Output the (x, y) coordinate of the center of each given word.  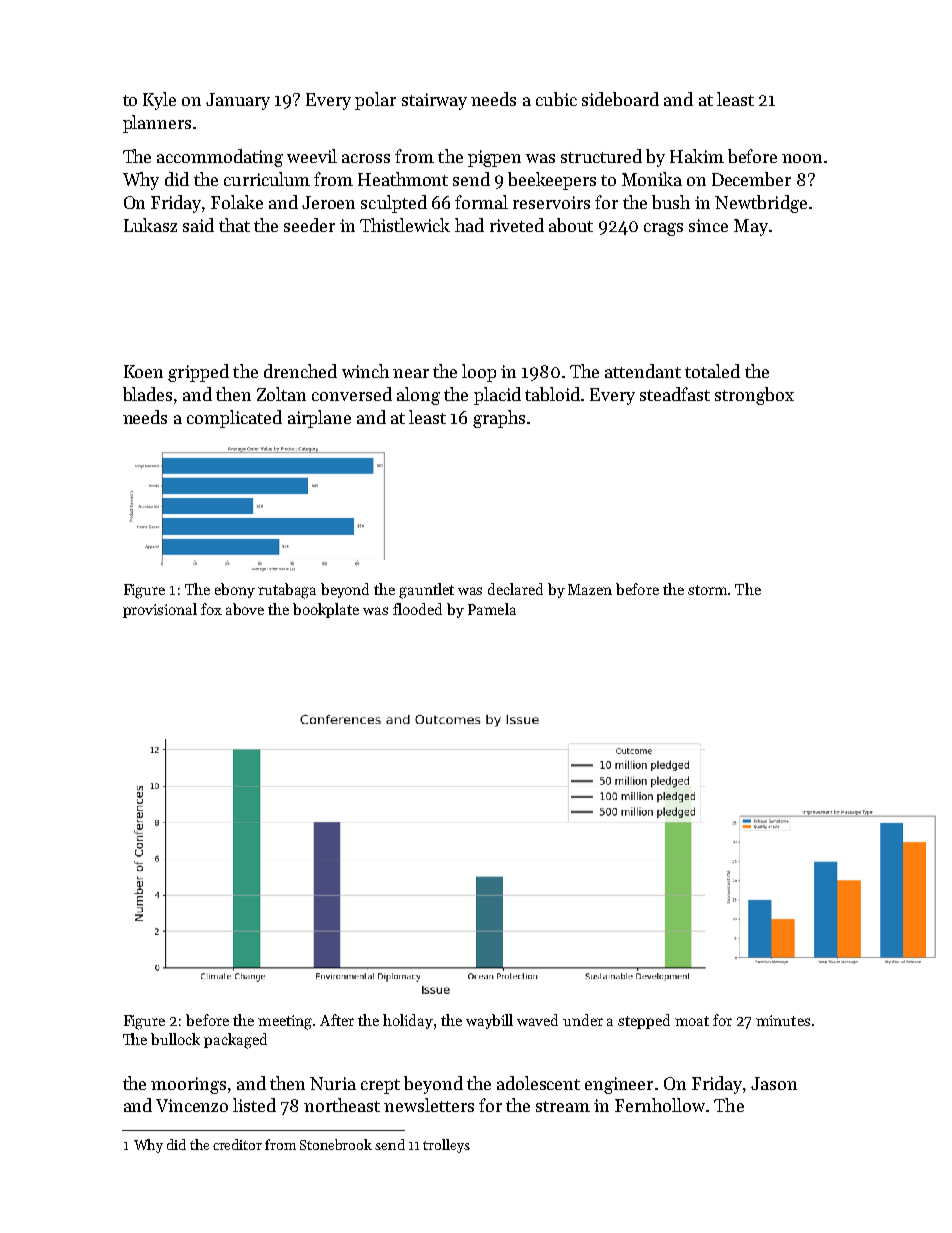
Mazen (590, 589)
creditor (237, 1144)
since (708, 225)
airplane (319, 419)
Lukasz (150, 225)
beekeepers (552, 181)
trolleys (446, 1146)
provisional (160, 610)
